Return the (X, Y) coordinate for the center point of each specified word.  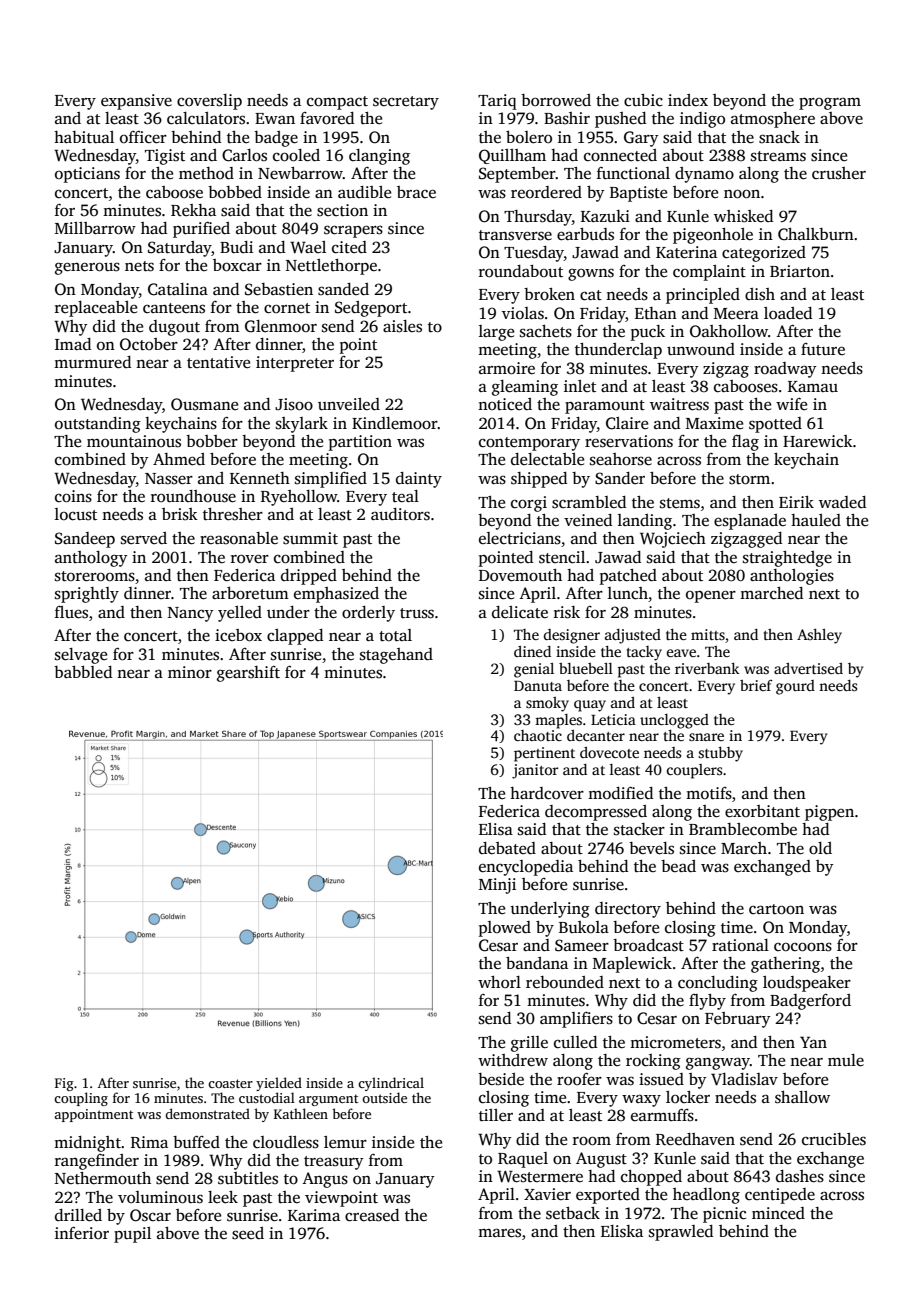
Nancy (191, 614)
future (823, 349)
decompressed (596, 813)
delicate (520, 612)
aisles (402, 326)
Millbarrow (95, 228)
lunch (628, 593)
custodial (267, 1097)
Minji (497, 886)
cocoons (803, 947)
